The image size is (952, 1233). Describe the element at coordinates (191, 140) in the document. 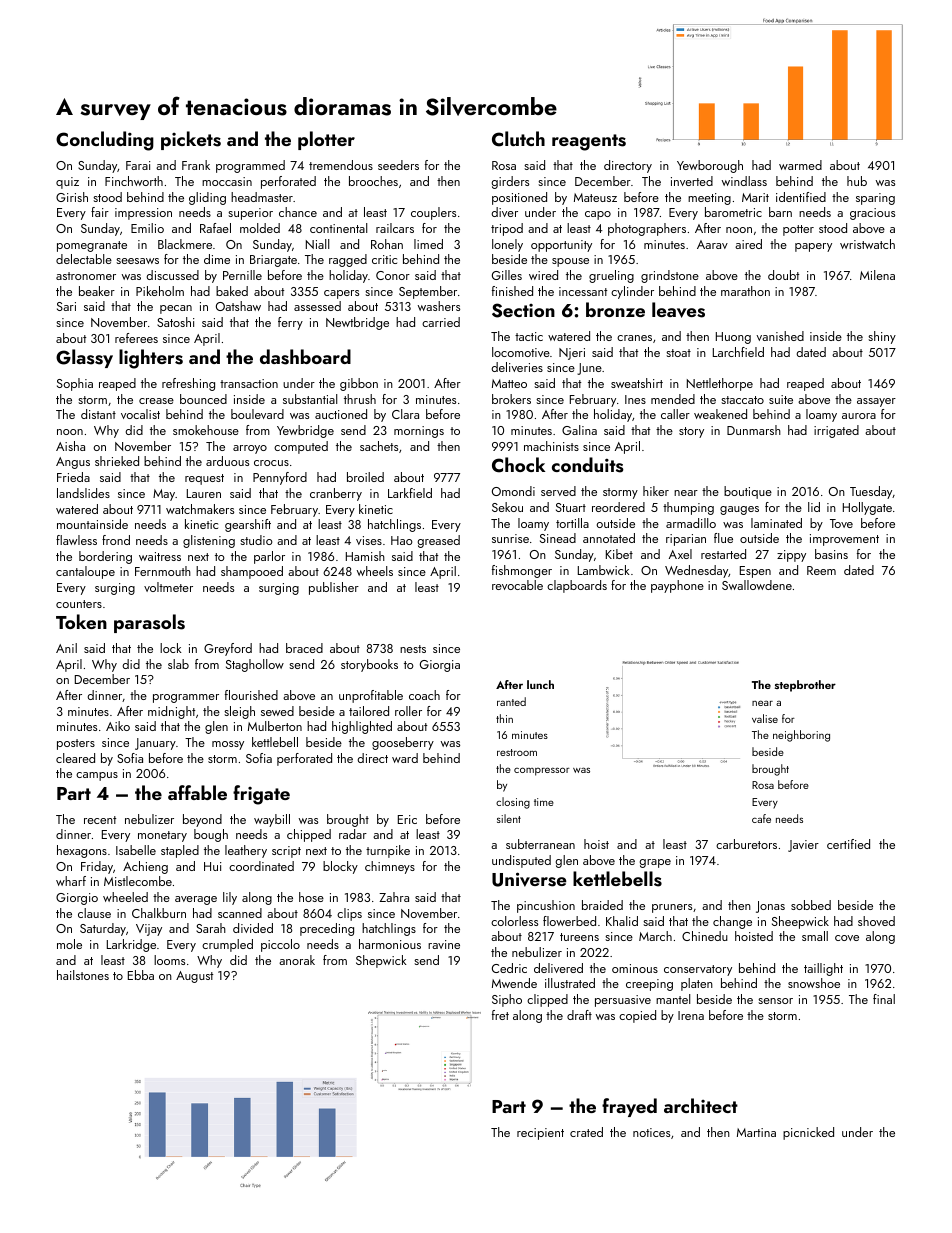

I see `pickets` at that location.
